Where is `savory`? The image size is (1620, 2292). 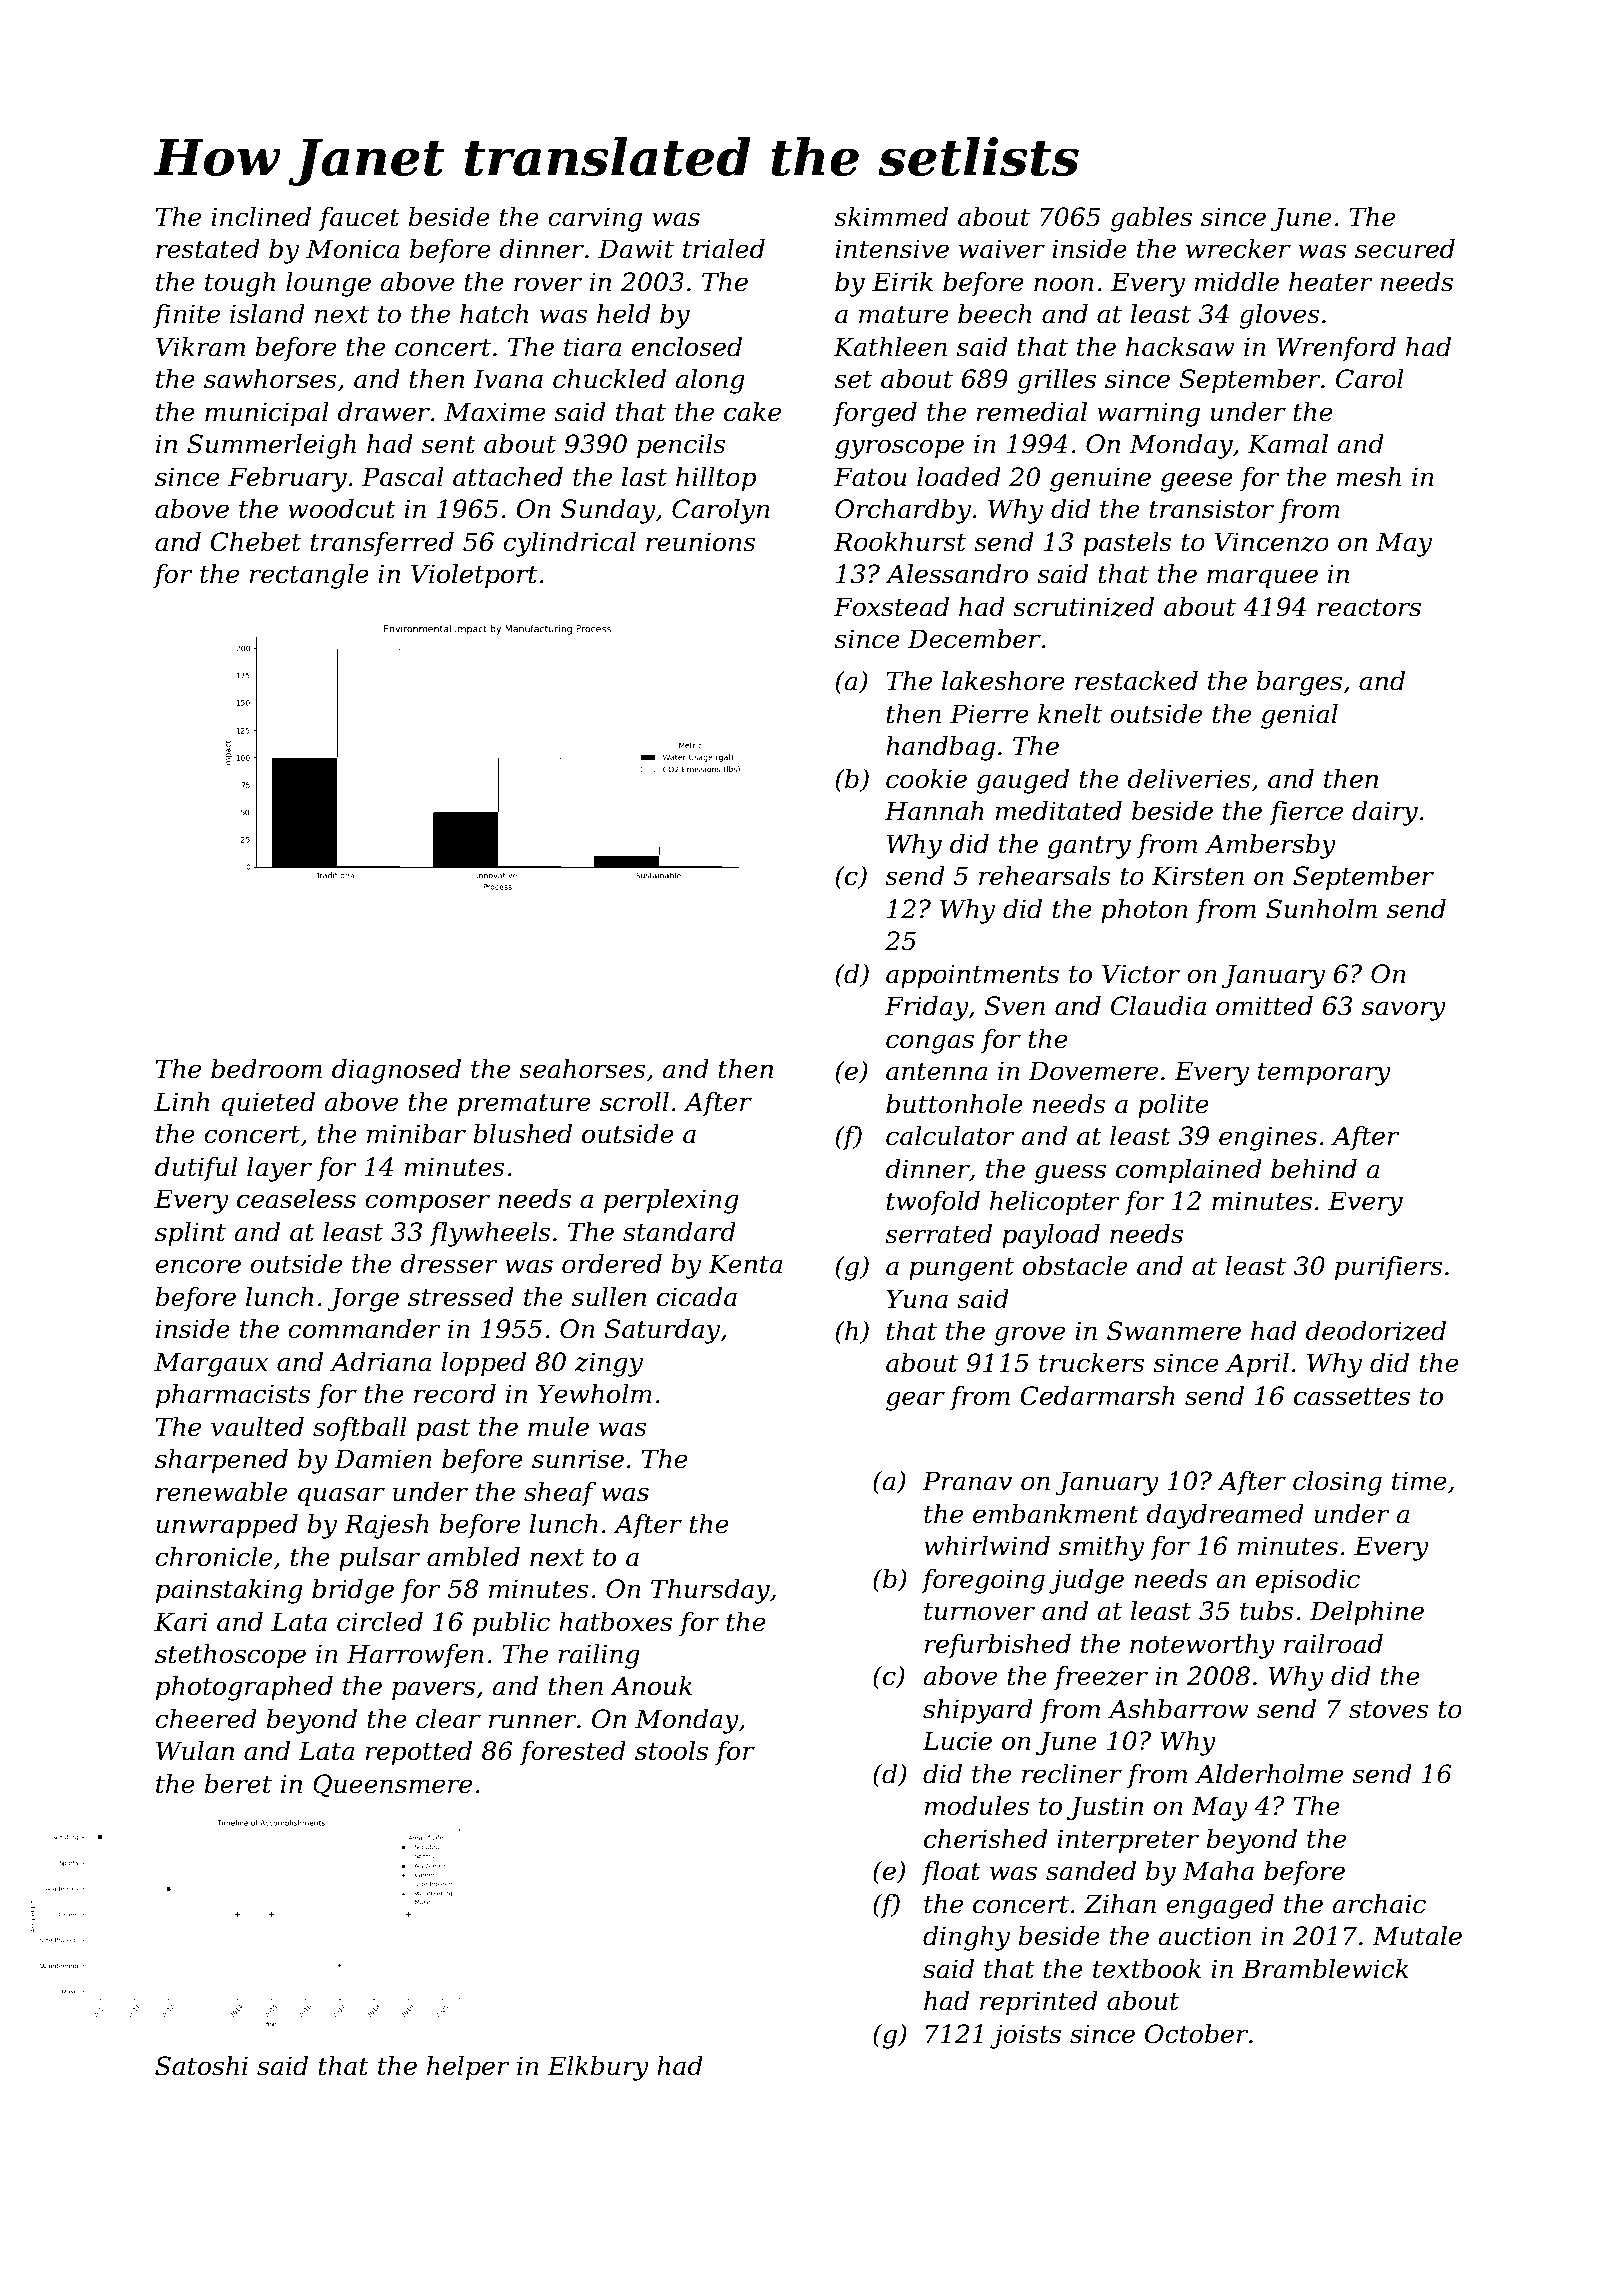
savory is located at coordinates (1404, 1011).
